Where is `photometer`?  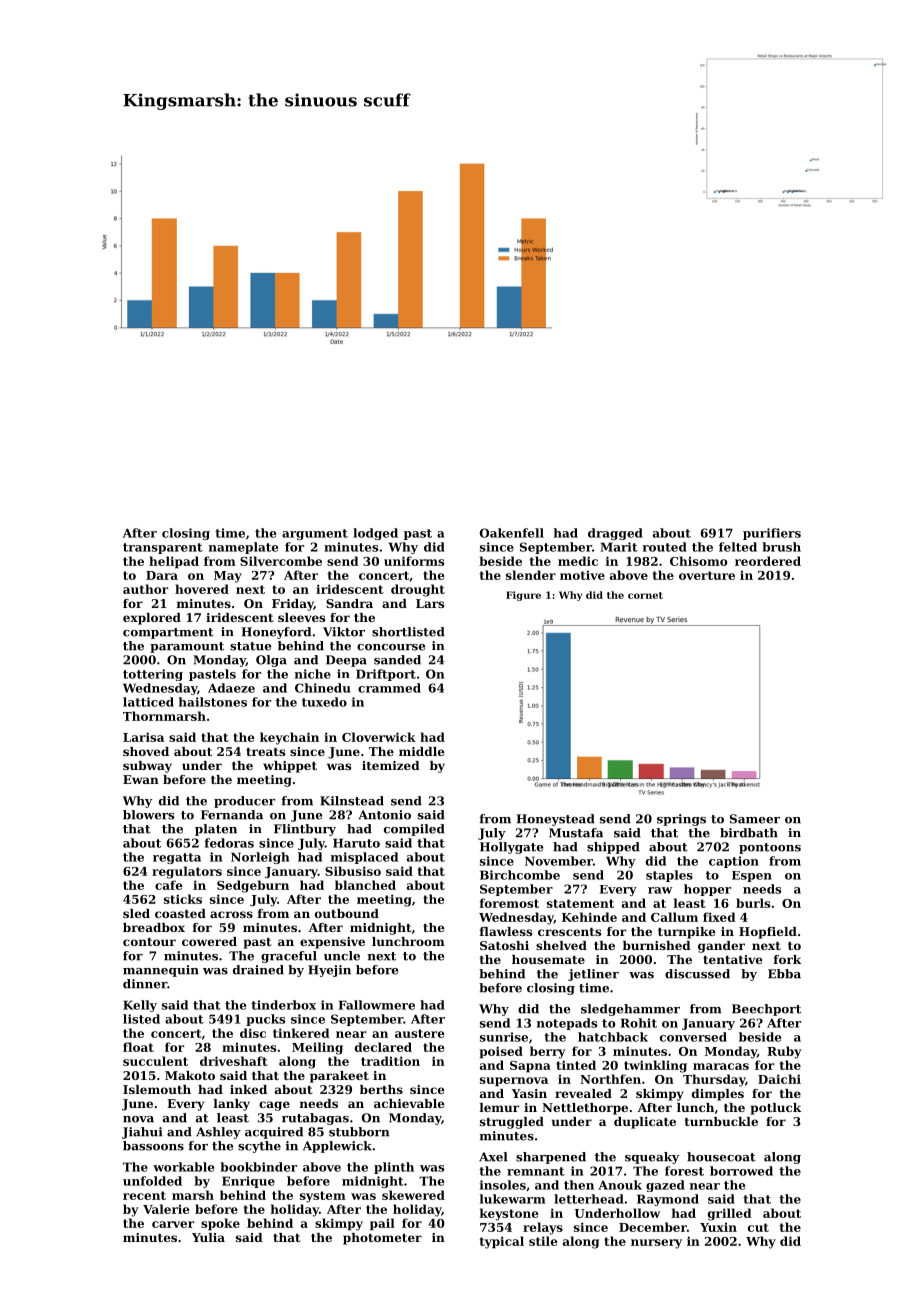 photometer is located at coordinates (382, 1239).
